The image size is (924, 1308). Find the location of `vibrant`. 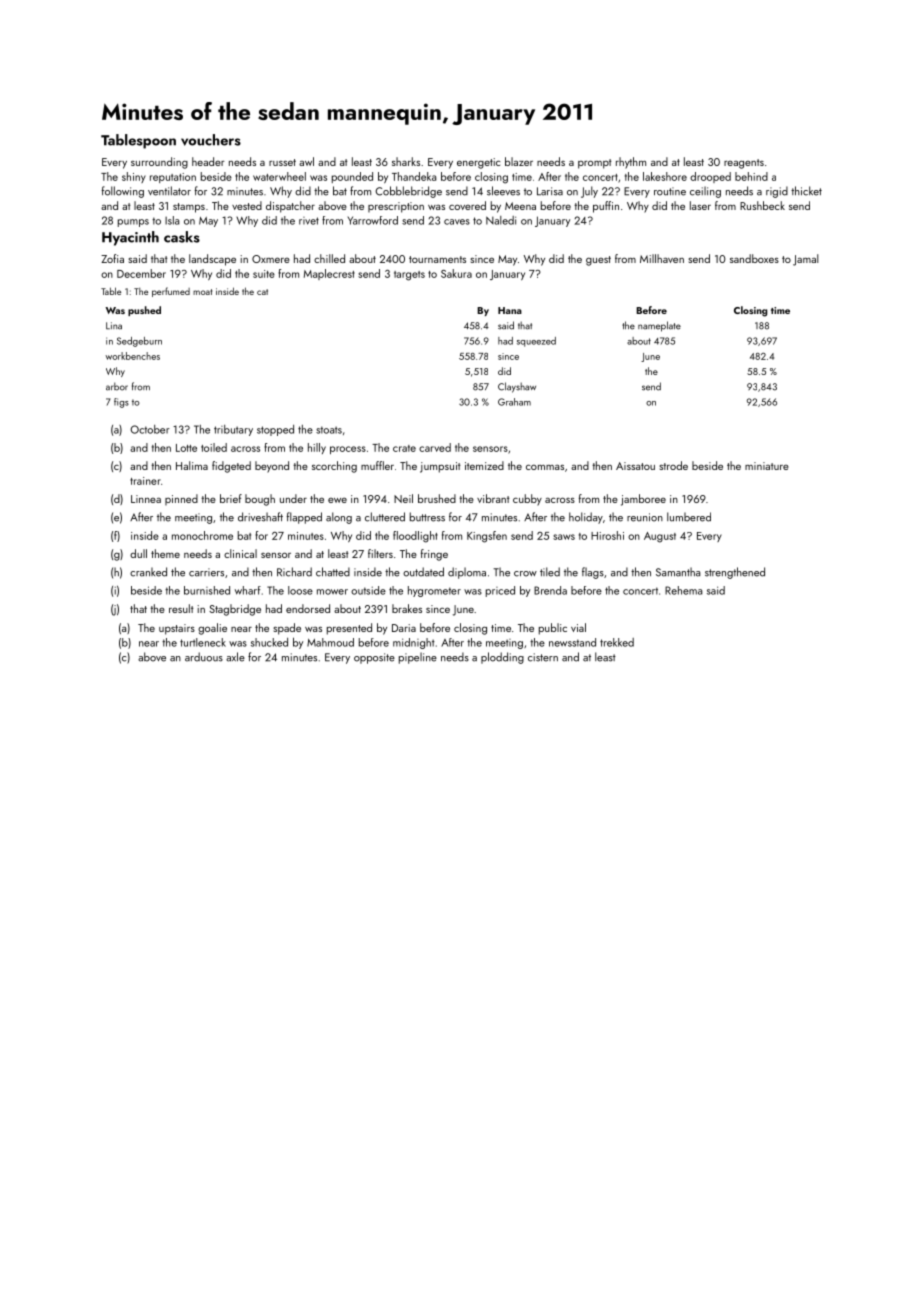

vibrant is located at coordinates (493, 498).
